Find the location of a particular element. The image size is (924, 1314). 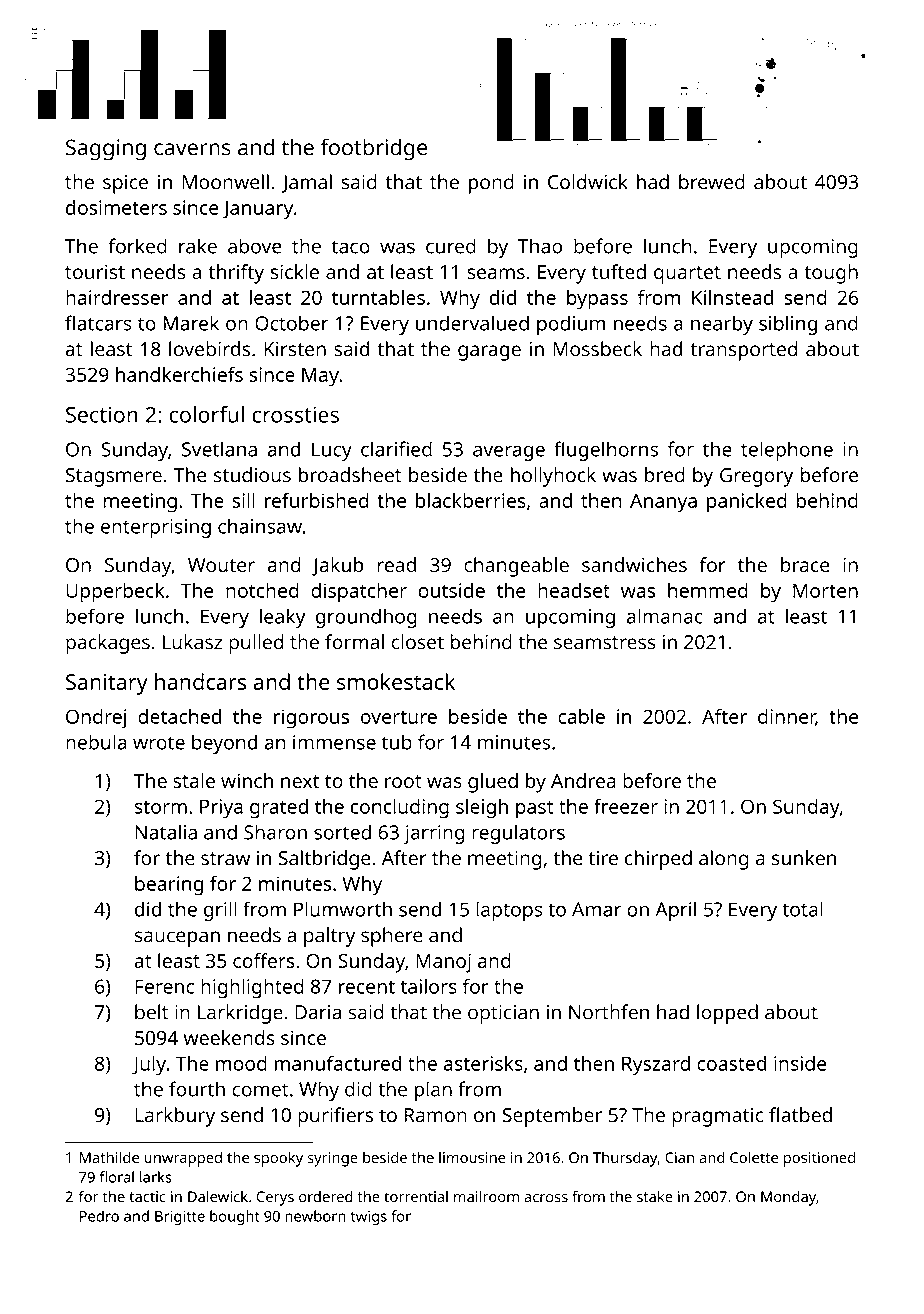

Sagging is located at coordinates (106, 150).
